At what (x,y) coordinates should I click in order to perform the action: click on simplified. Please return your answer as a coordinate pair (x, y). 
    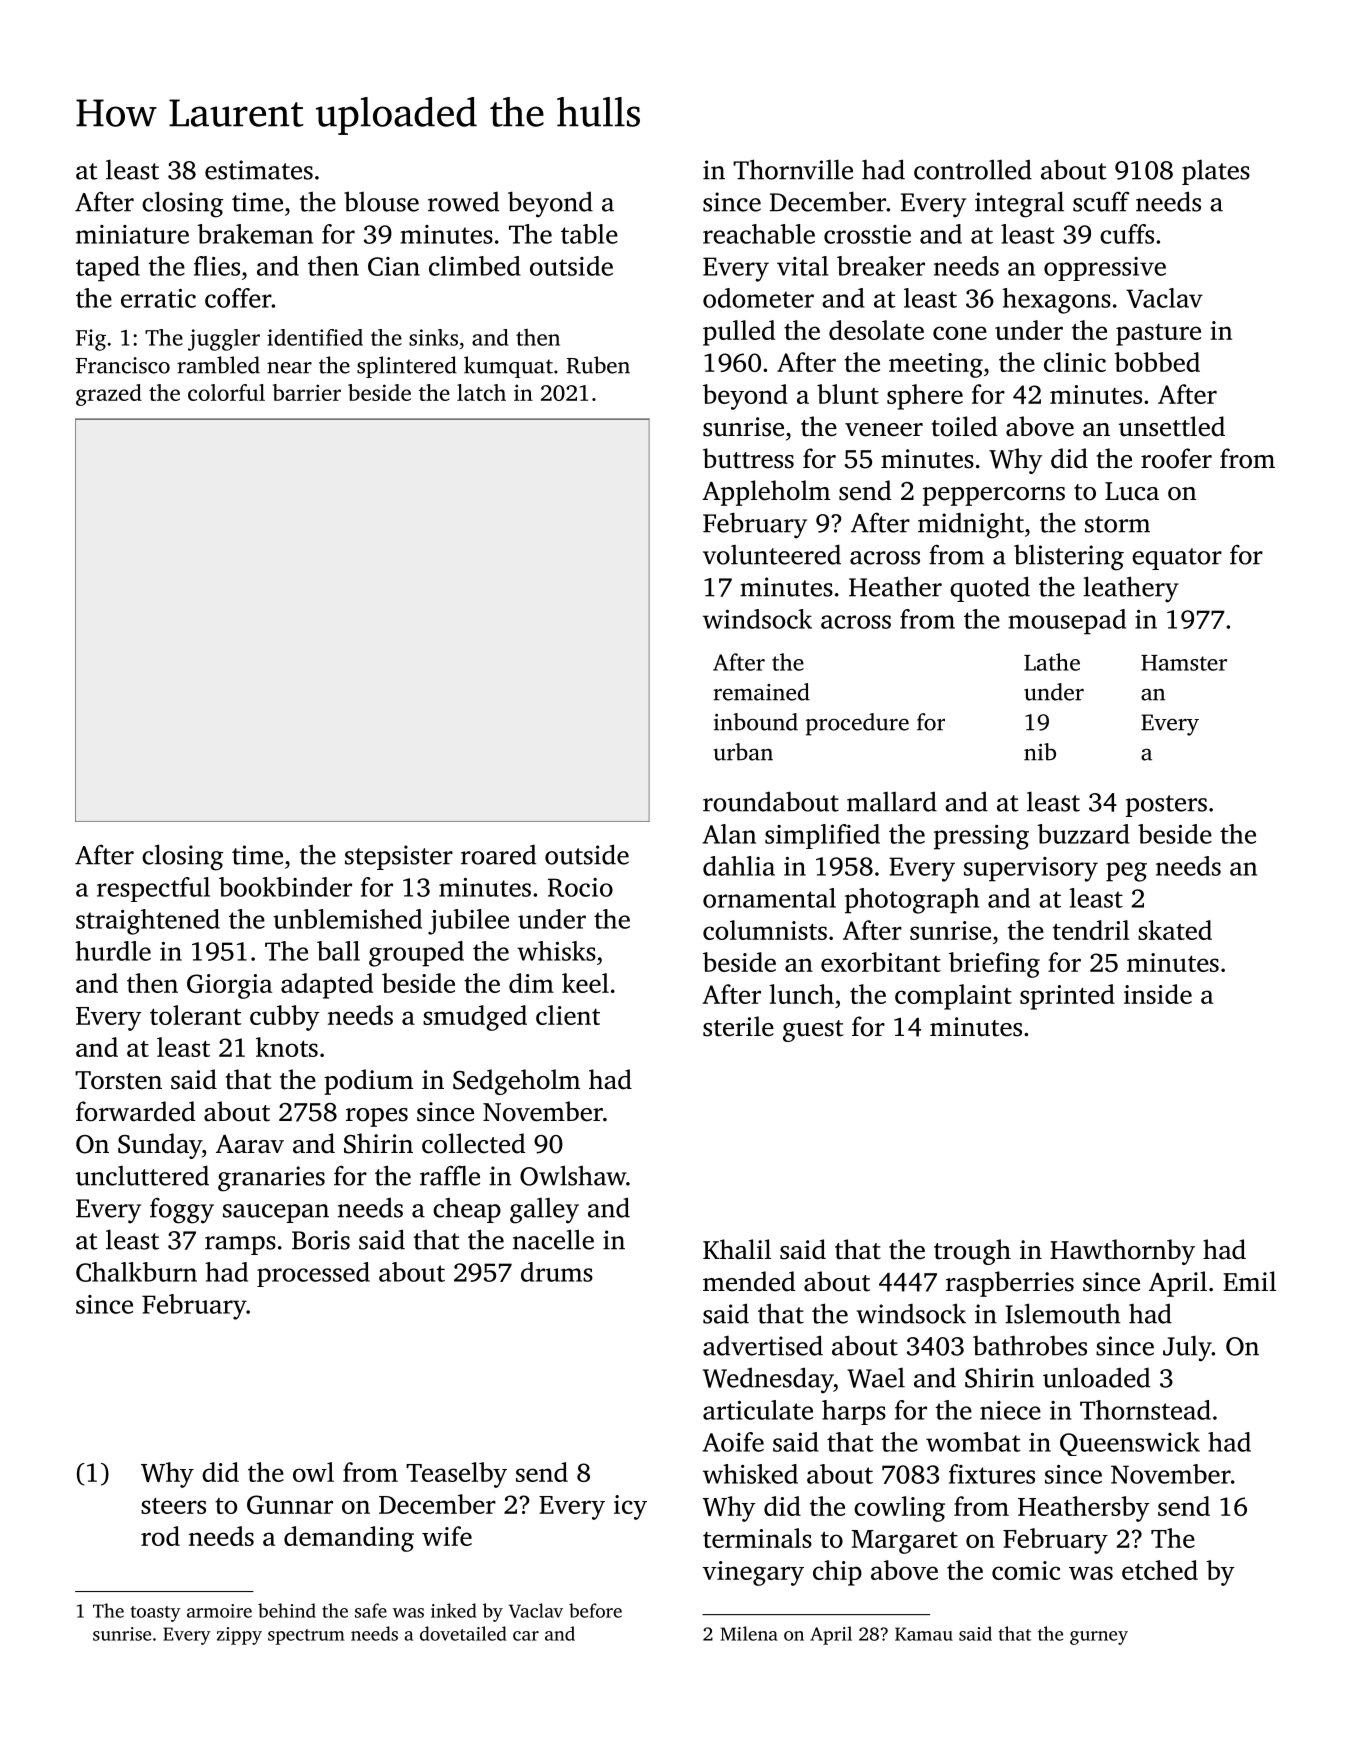
    Looking at the image, I should click on (822, 836).
